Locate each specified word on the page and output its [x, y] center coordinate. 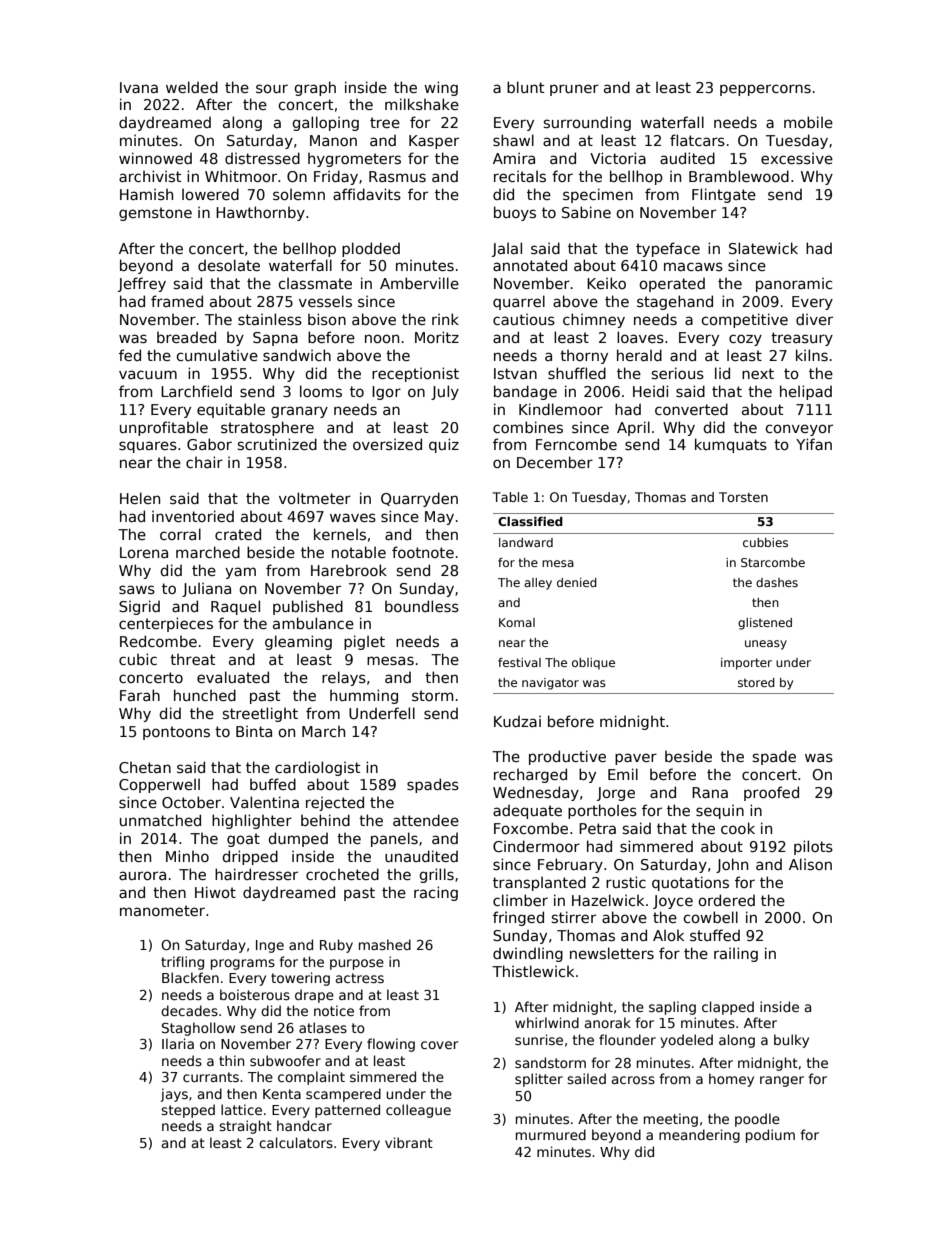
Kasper [434, 142]
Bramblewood [739, 176]
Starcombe [773, 562]
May [439, 518]
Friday [336, 177]
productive [567, 757]
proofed [771, 793]
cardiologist [317, 768]
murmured [551, 1134]
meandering [699, 1136]
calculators [296, 1142]
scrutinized [277, 444]
